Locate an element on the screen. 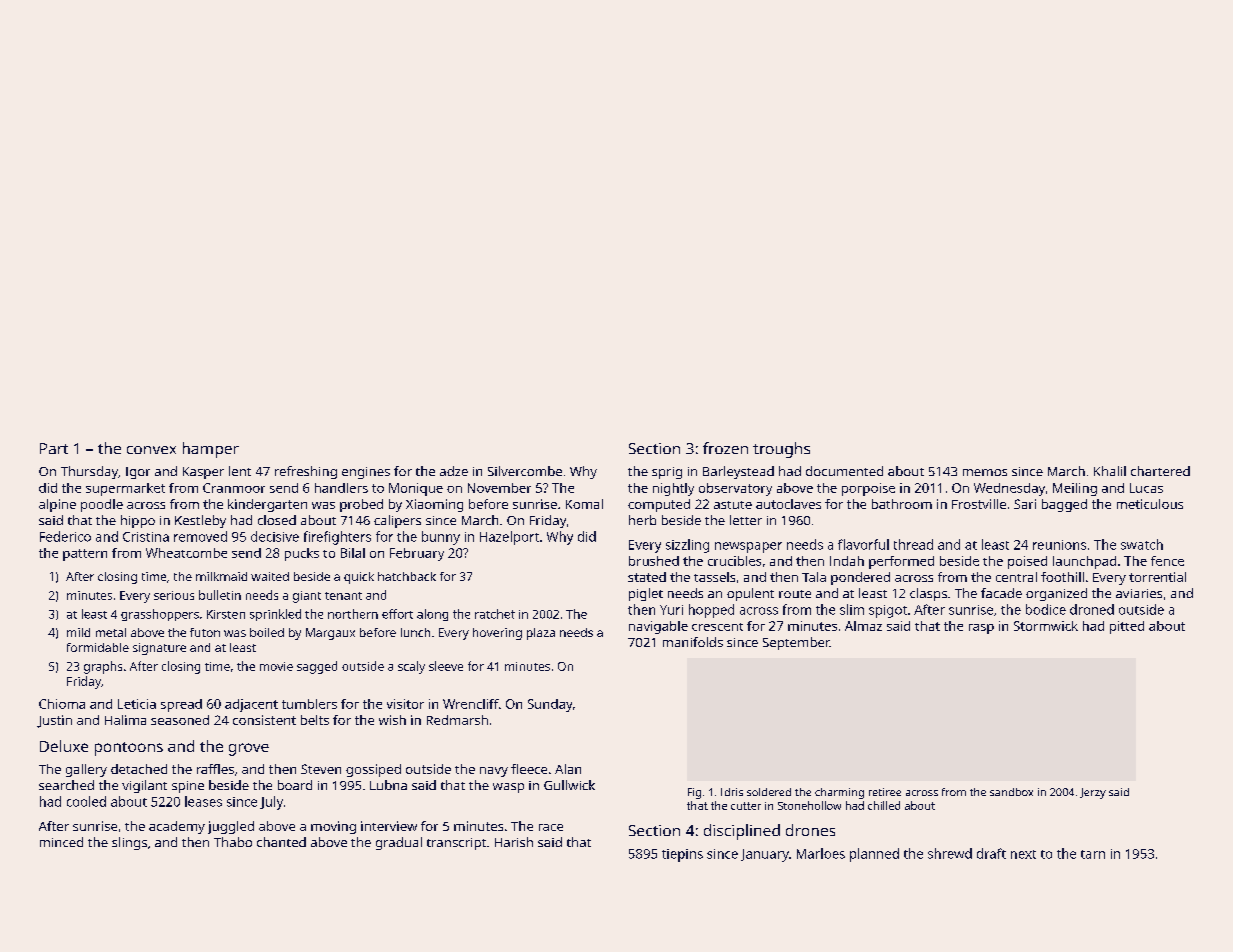 This screenshot has width=1233, height=952. wasp is located at coordinates (508, 788).
